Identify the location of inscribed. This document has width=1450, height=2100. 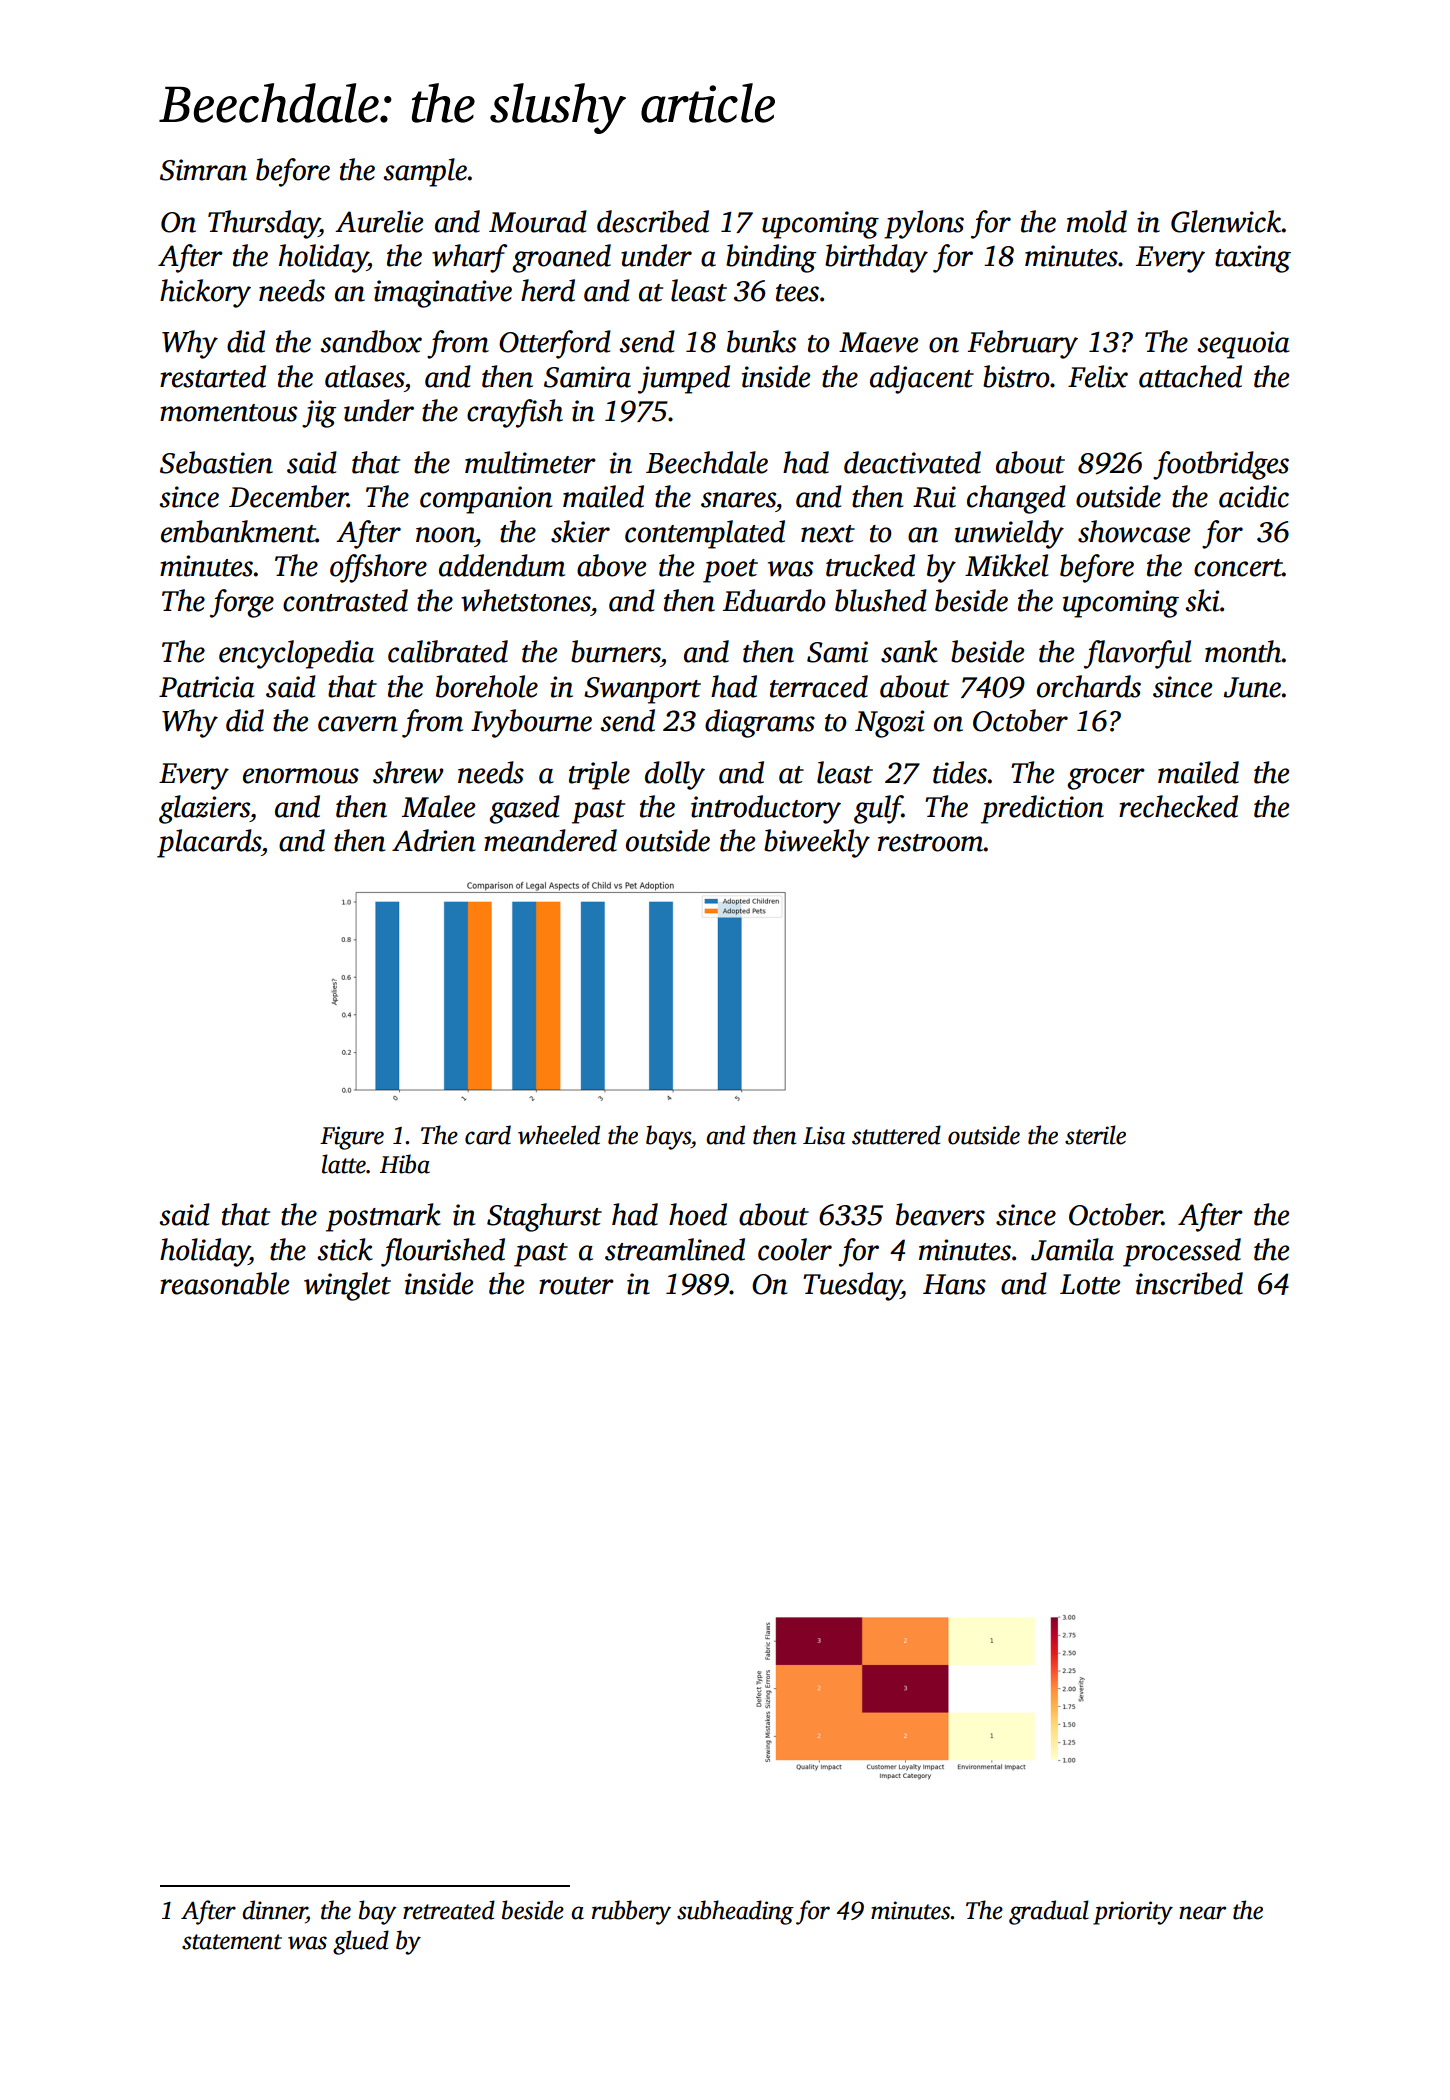
(1189, 1283).
